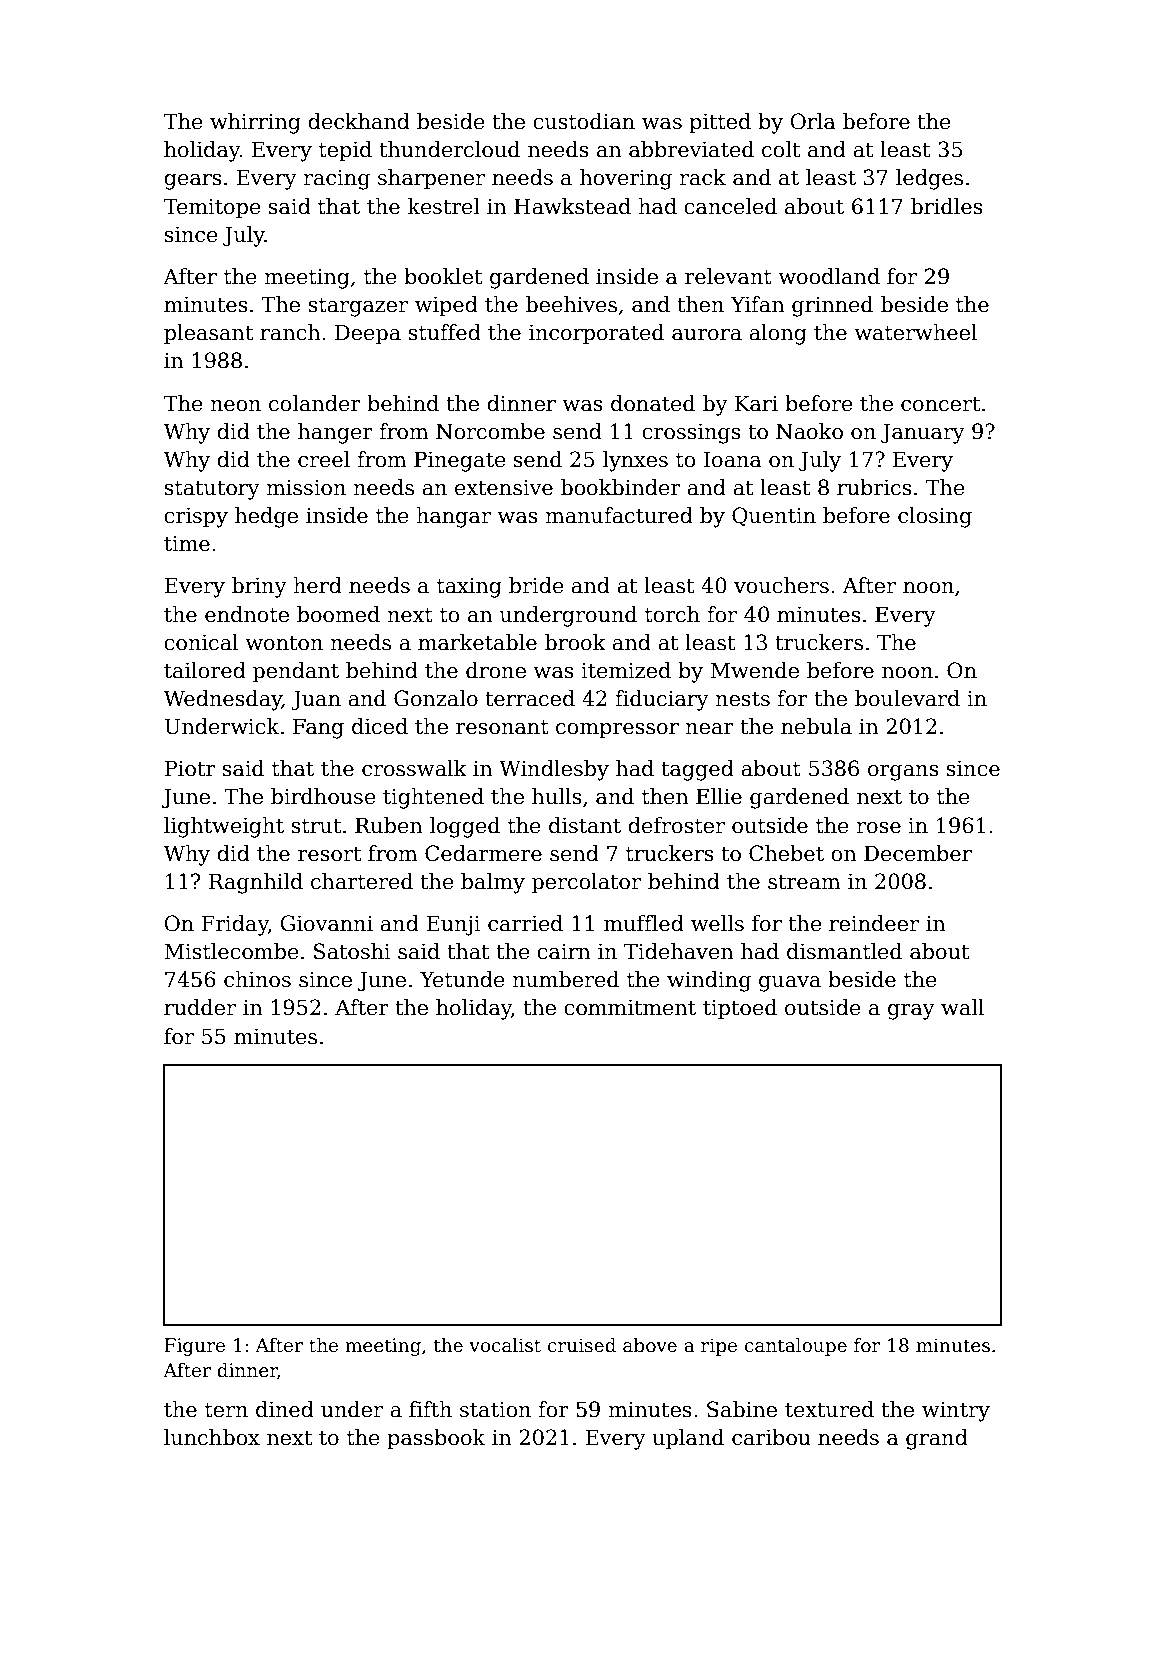  What do you see at coordinates (688, 1439) in the screenshot?
I see `upland` at bounding box center [688, 1439].
